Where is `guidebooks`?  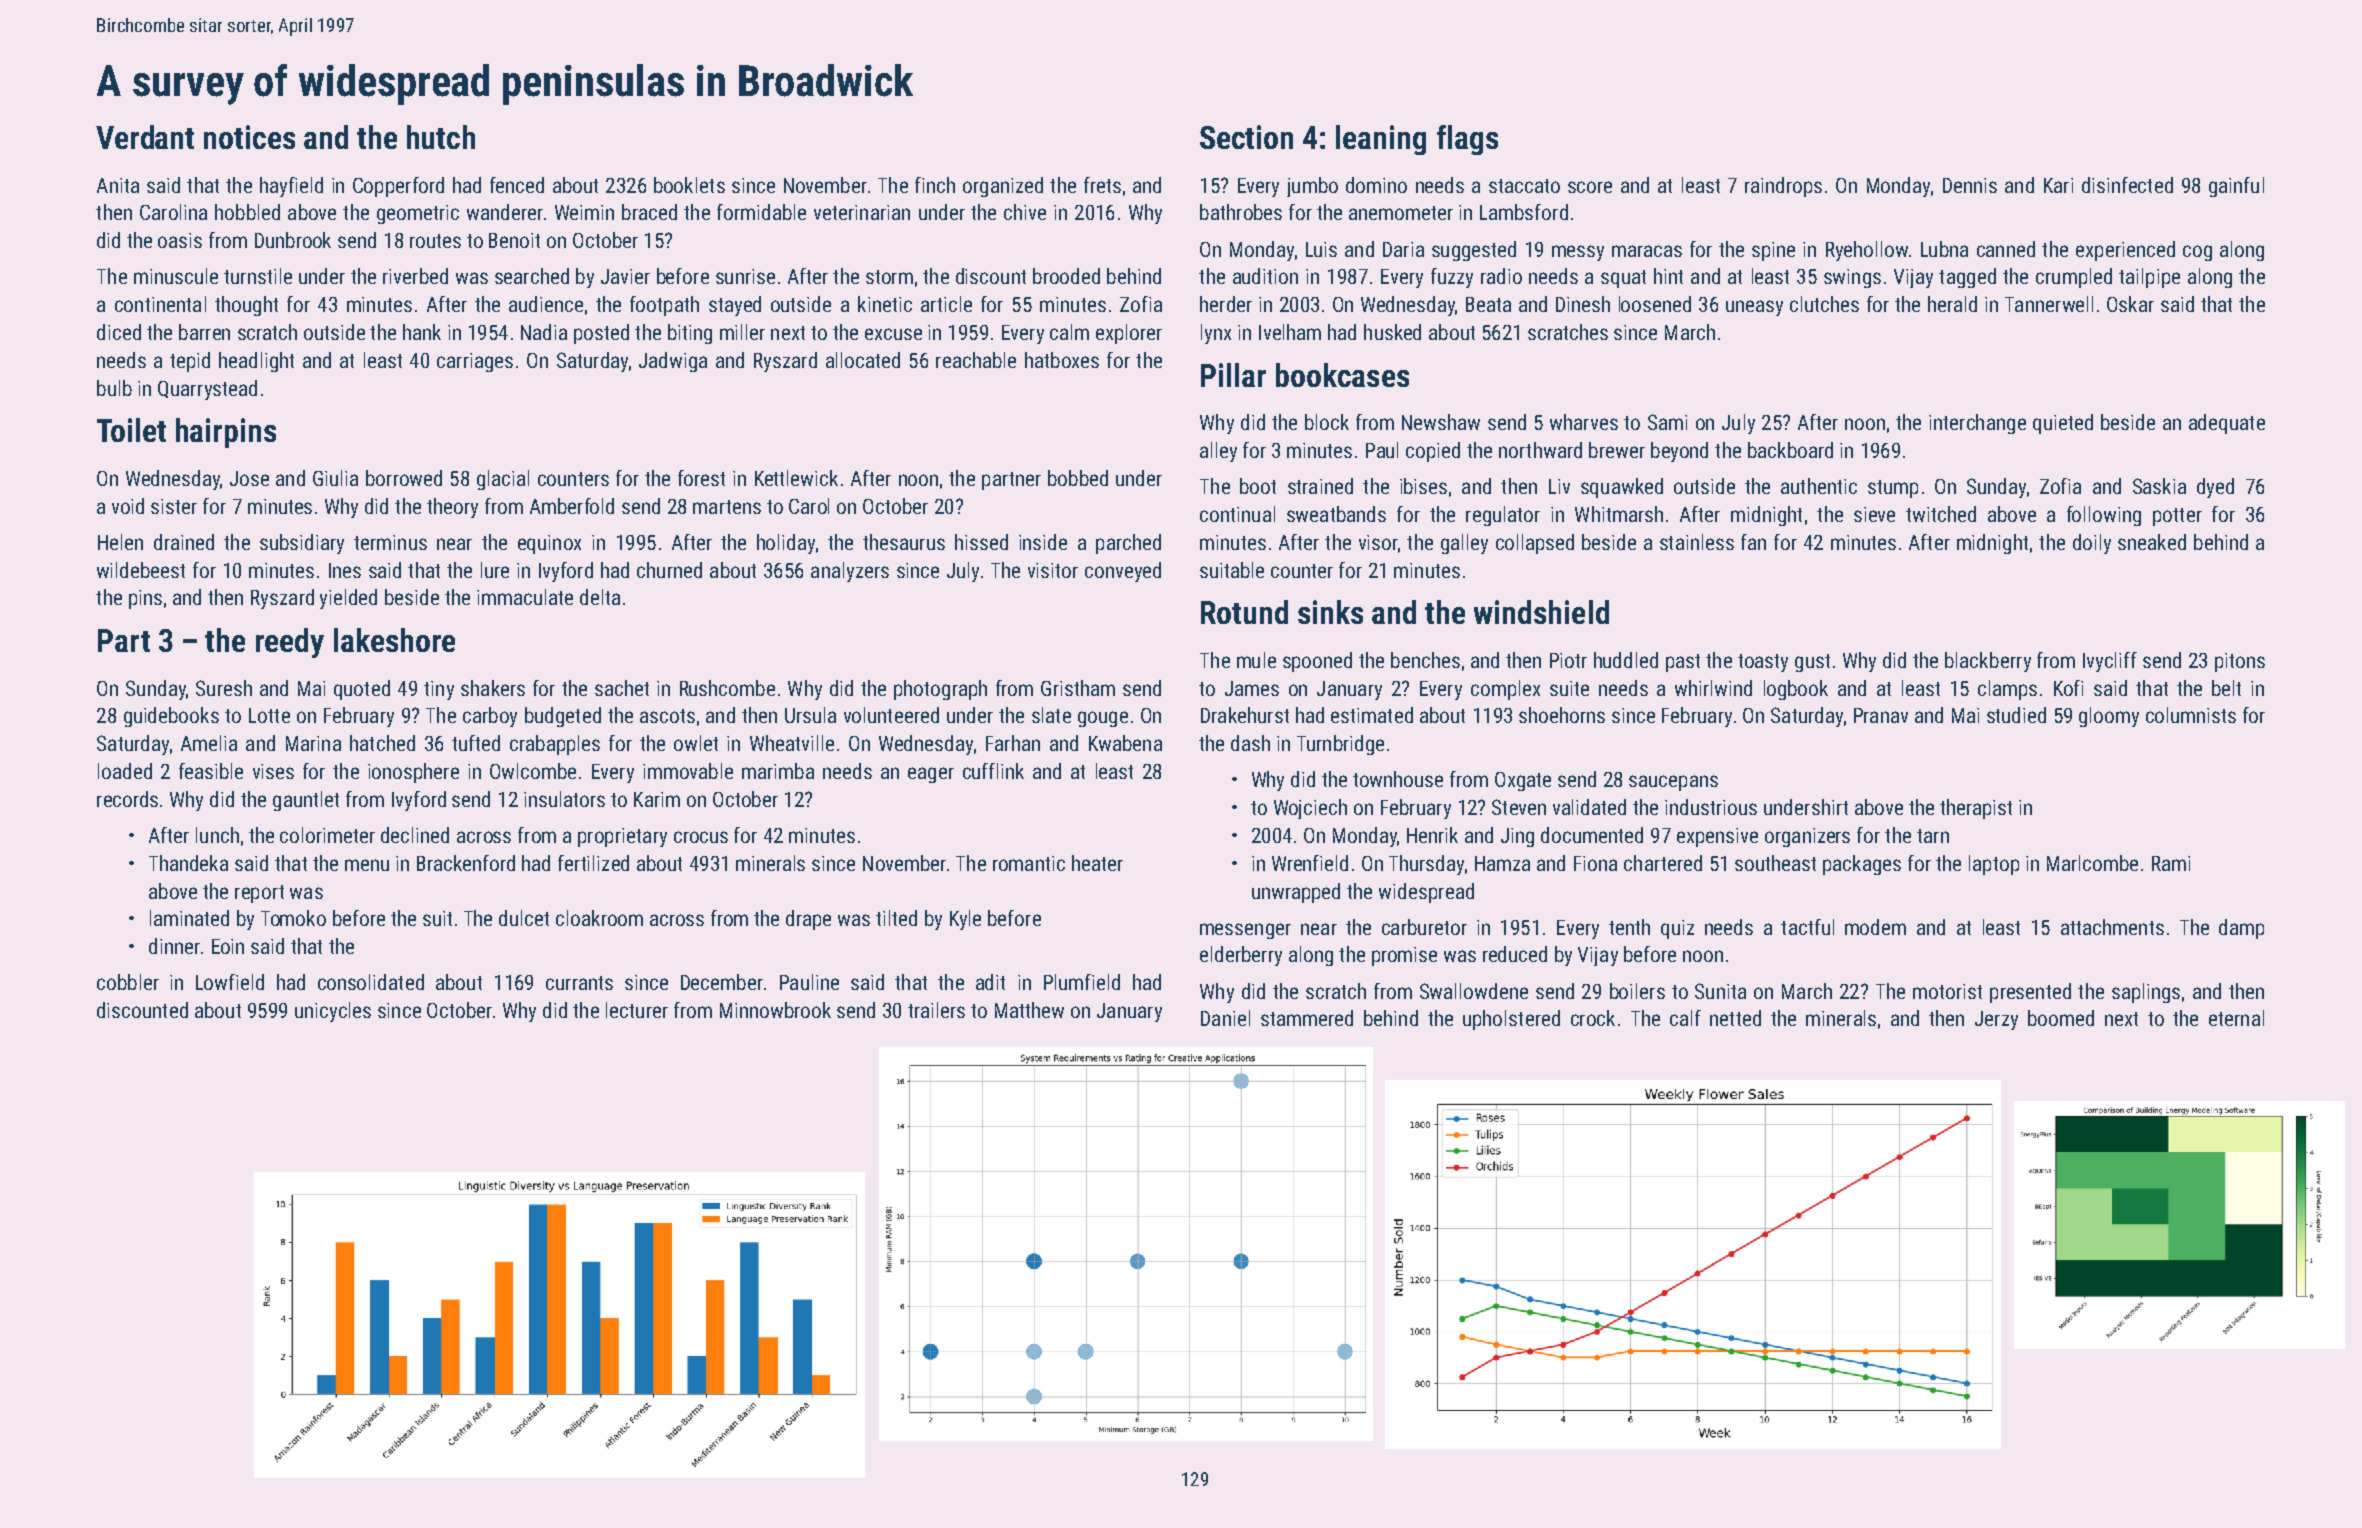
guidebooks is located at coordinates (171, 717).
